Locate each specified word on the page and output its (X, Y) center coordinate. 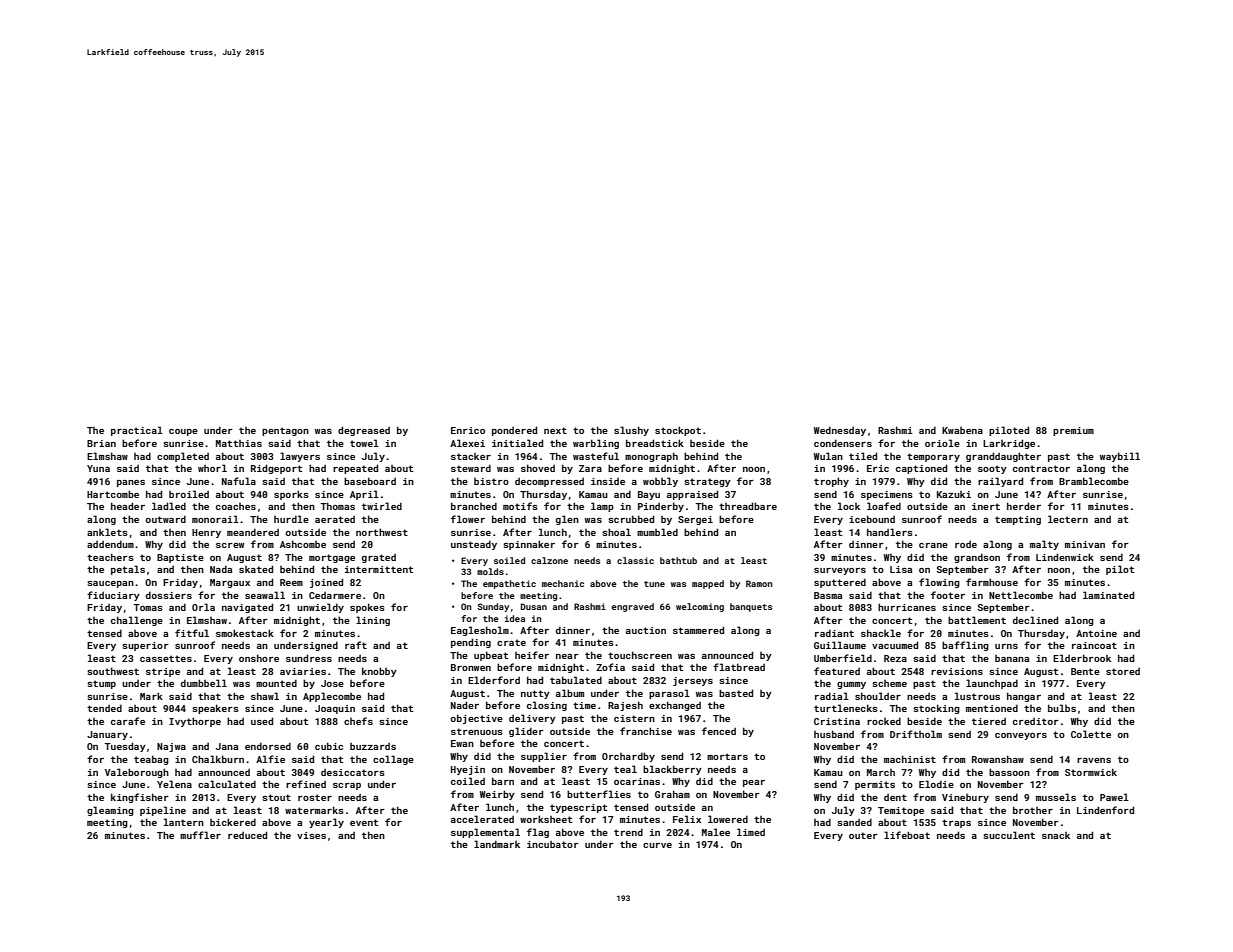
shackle (881, 633)
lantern (184, 822)
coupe (183, 432)
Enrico (468, 430)
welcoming (700, 607)
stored (1123, 671)
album (570, 693)
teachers (110, 557)
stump (101, 684)
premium (1073, 431)
